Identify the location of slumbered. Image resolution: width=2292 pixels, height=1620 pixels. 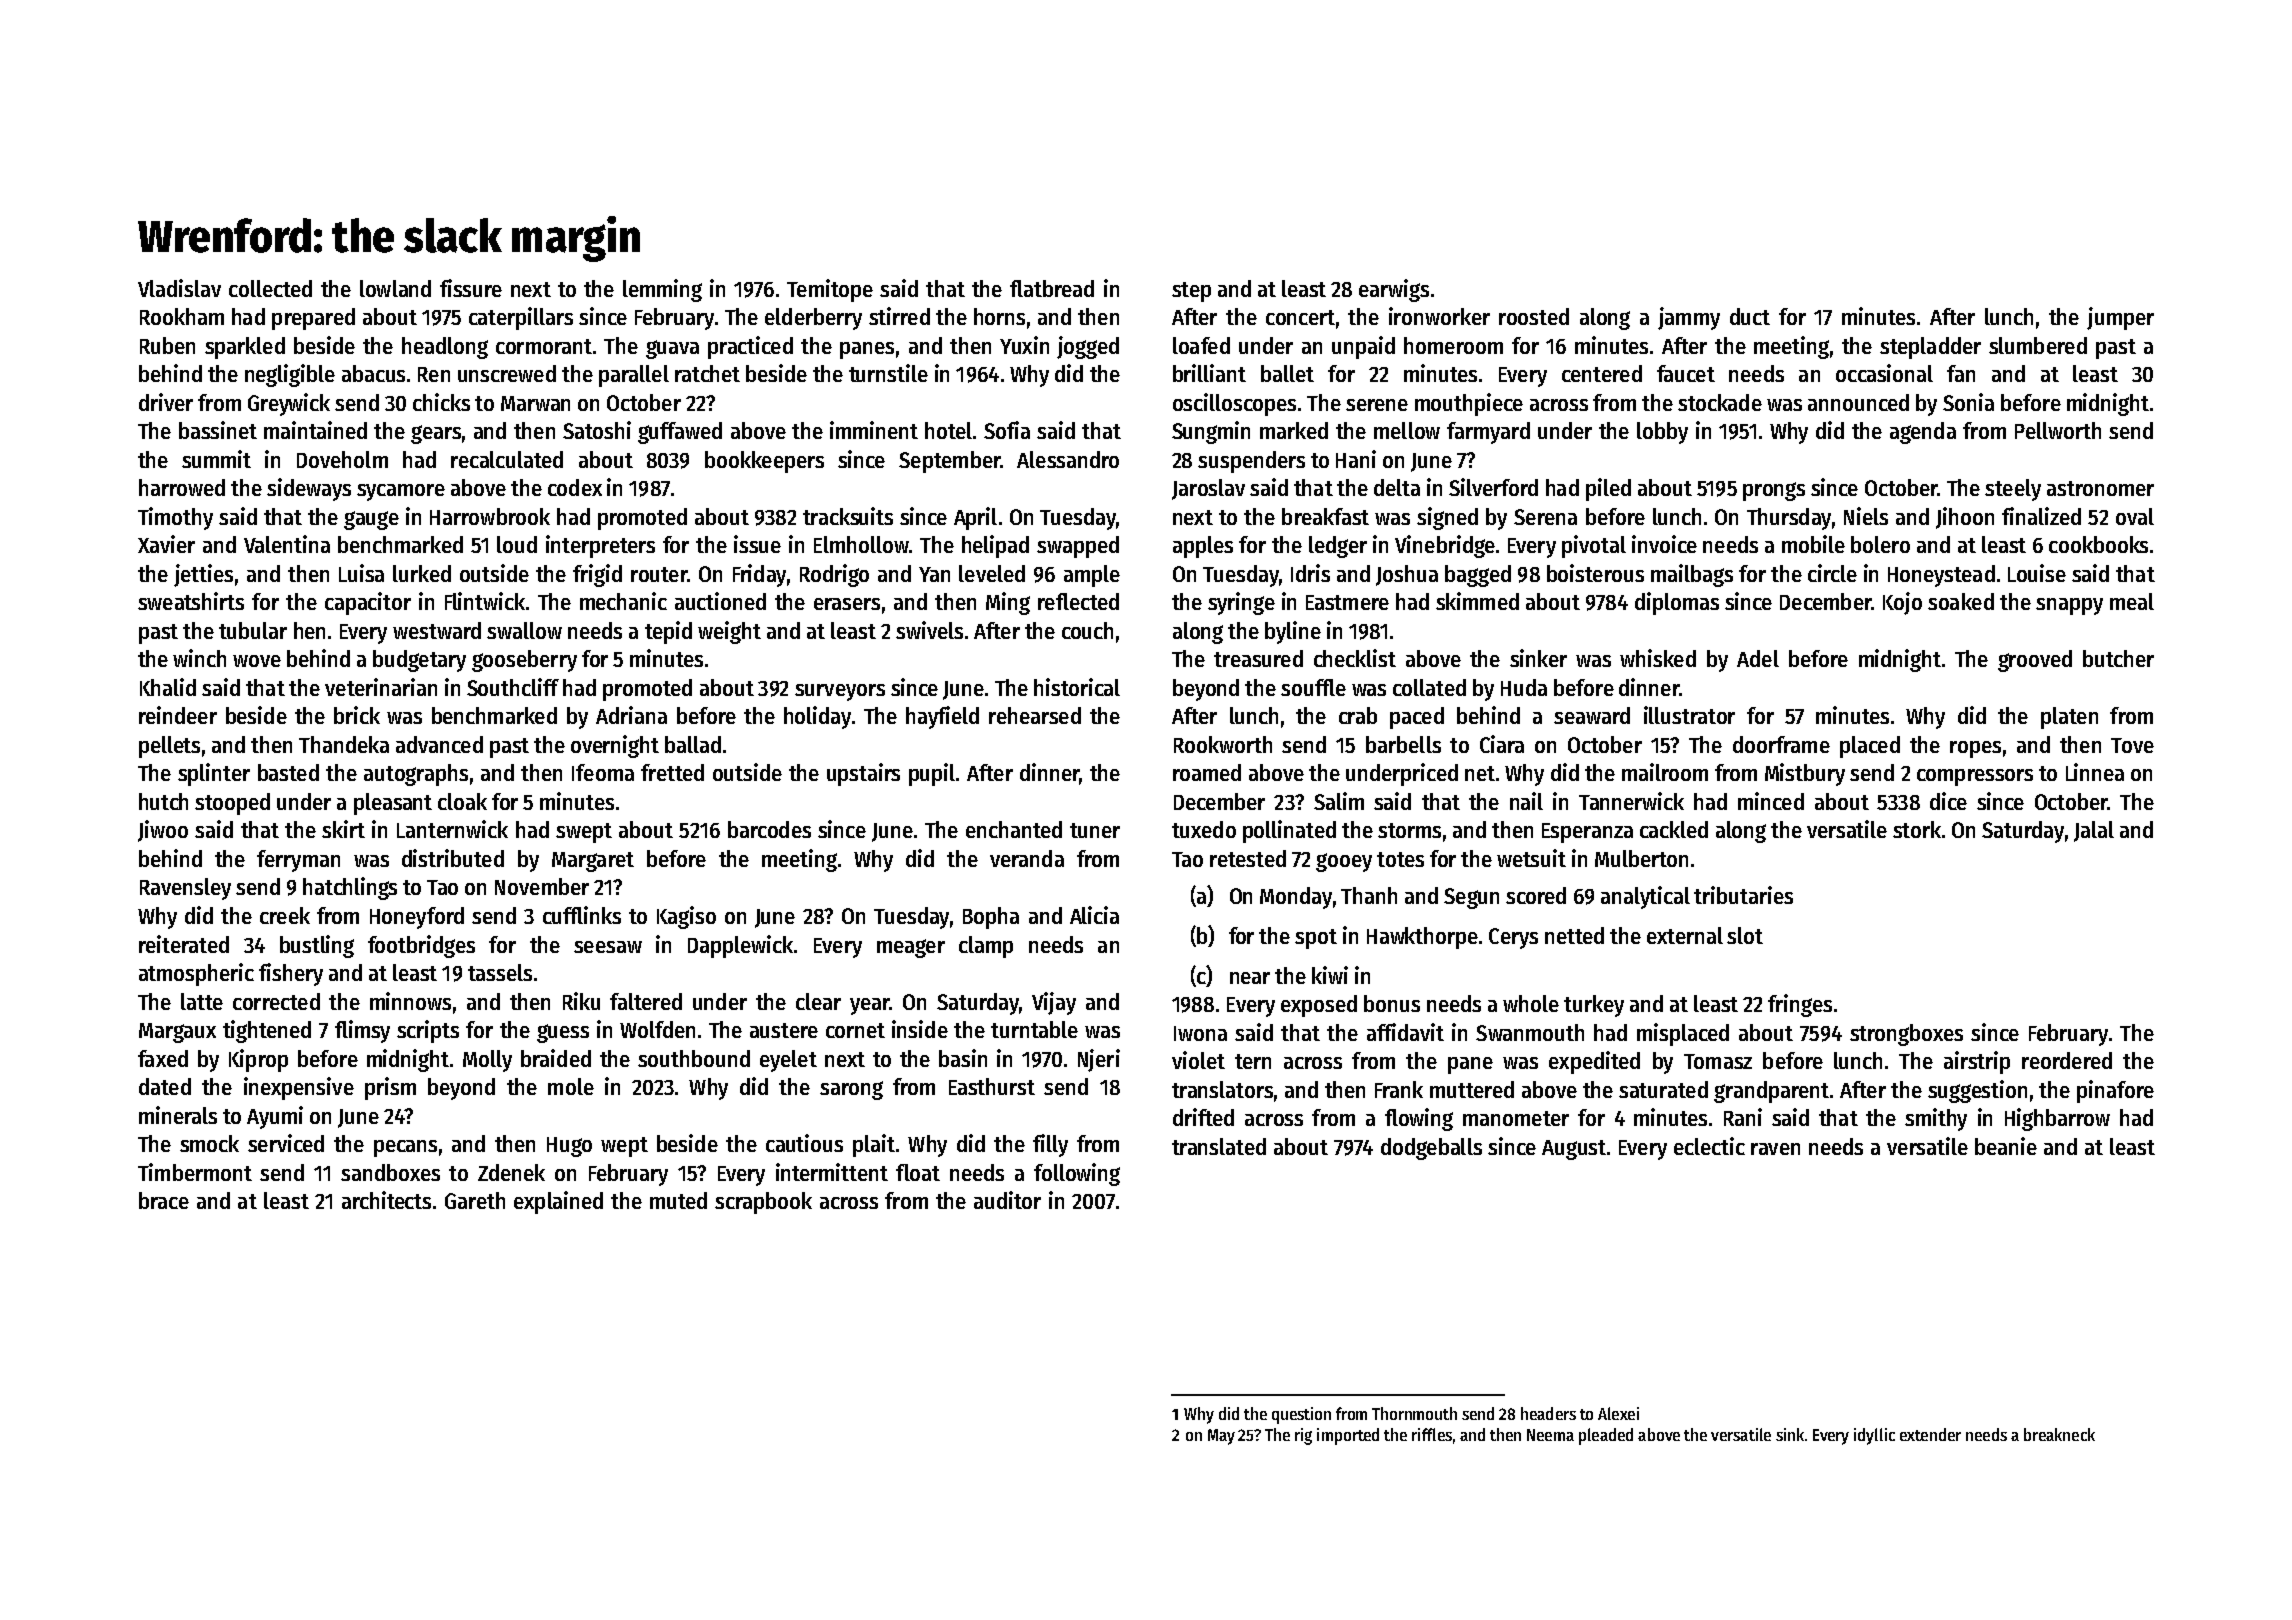
(2038, 345).
